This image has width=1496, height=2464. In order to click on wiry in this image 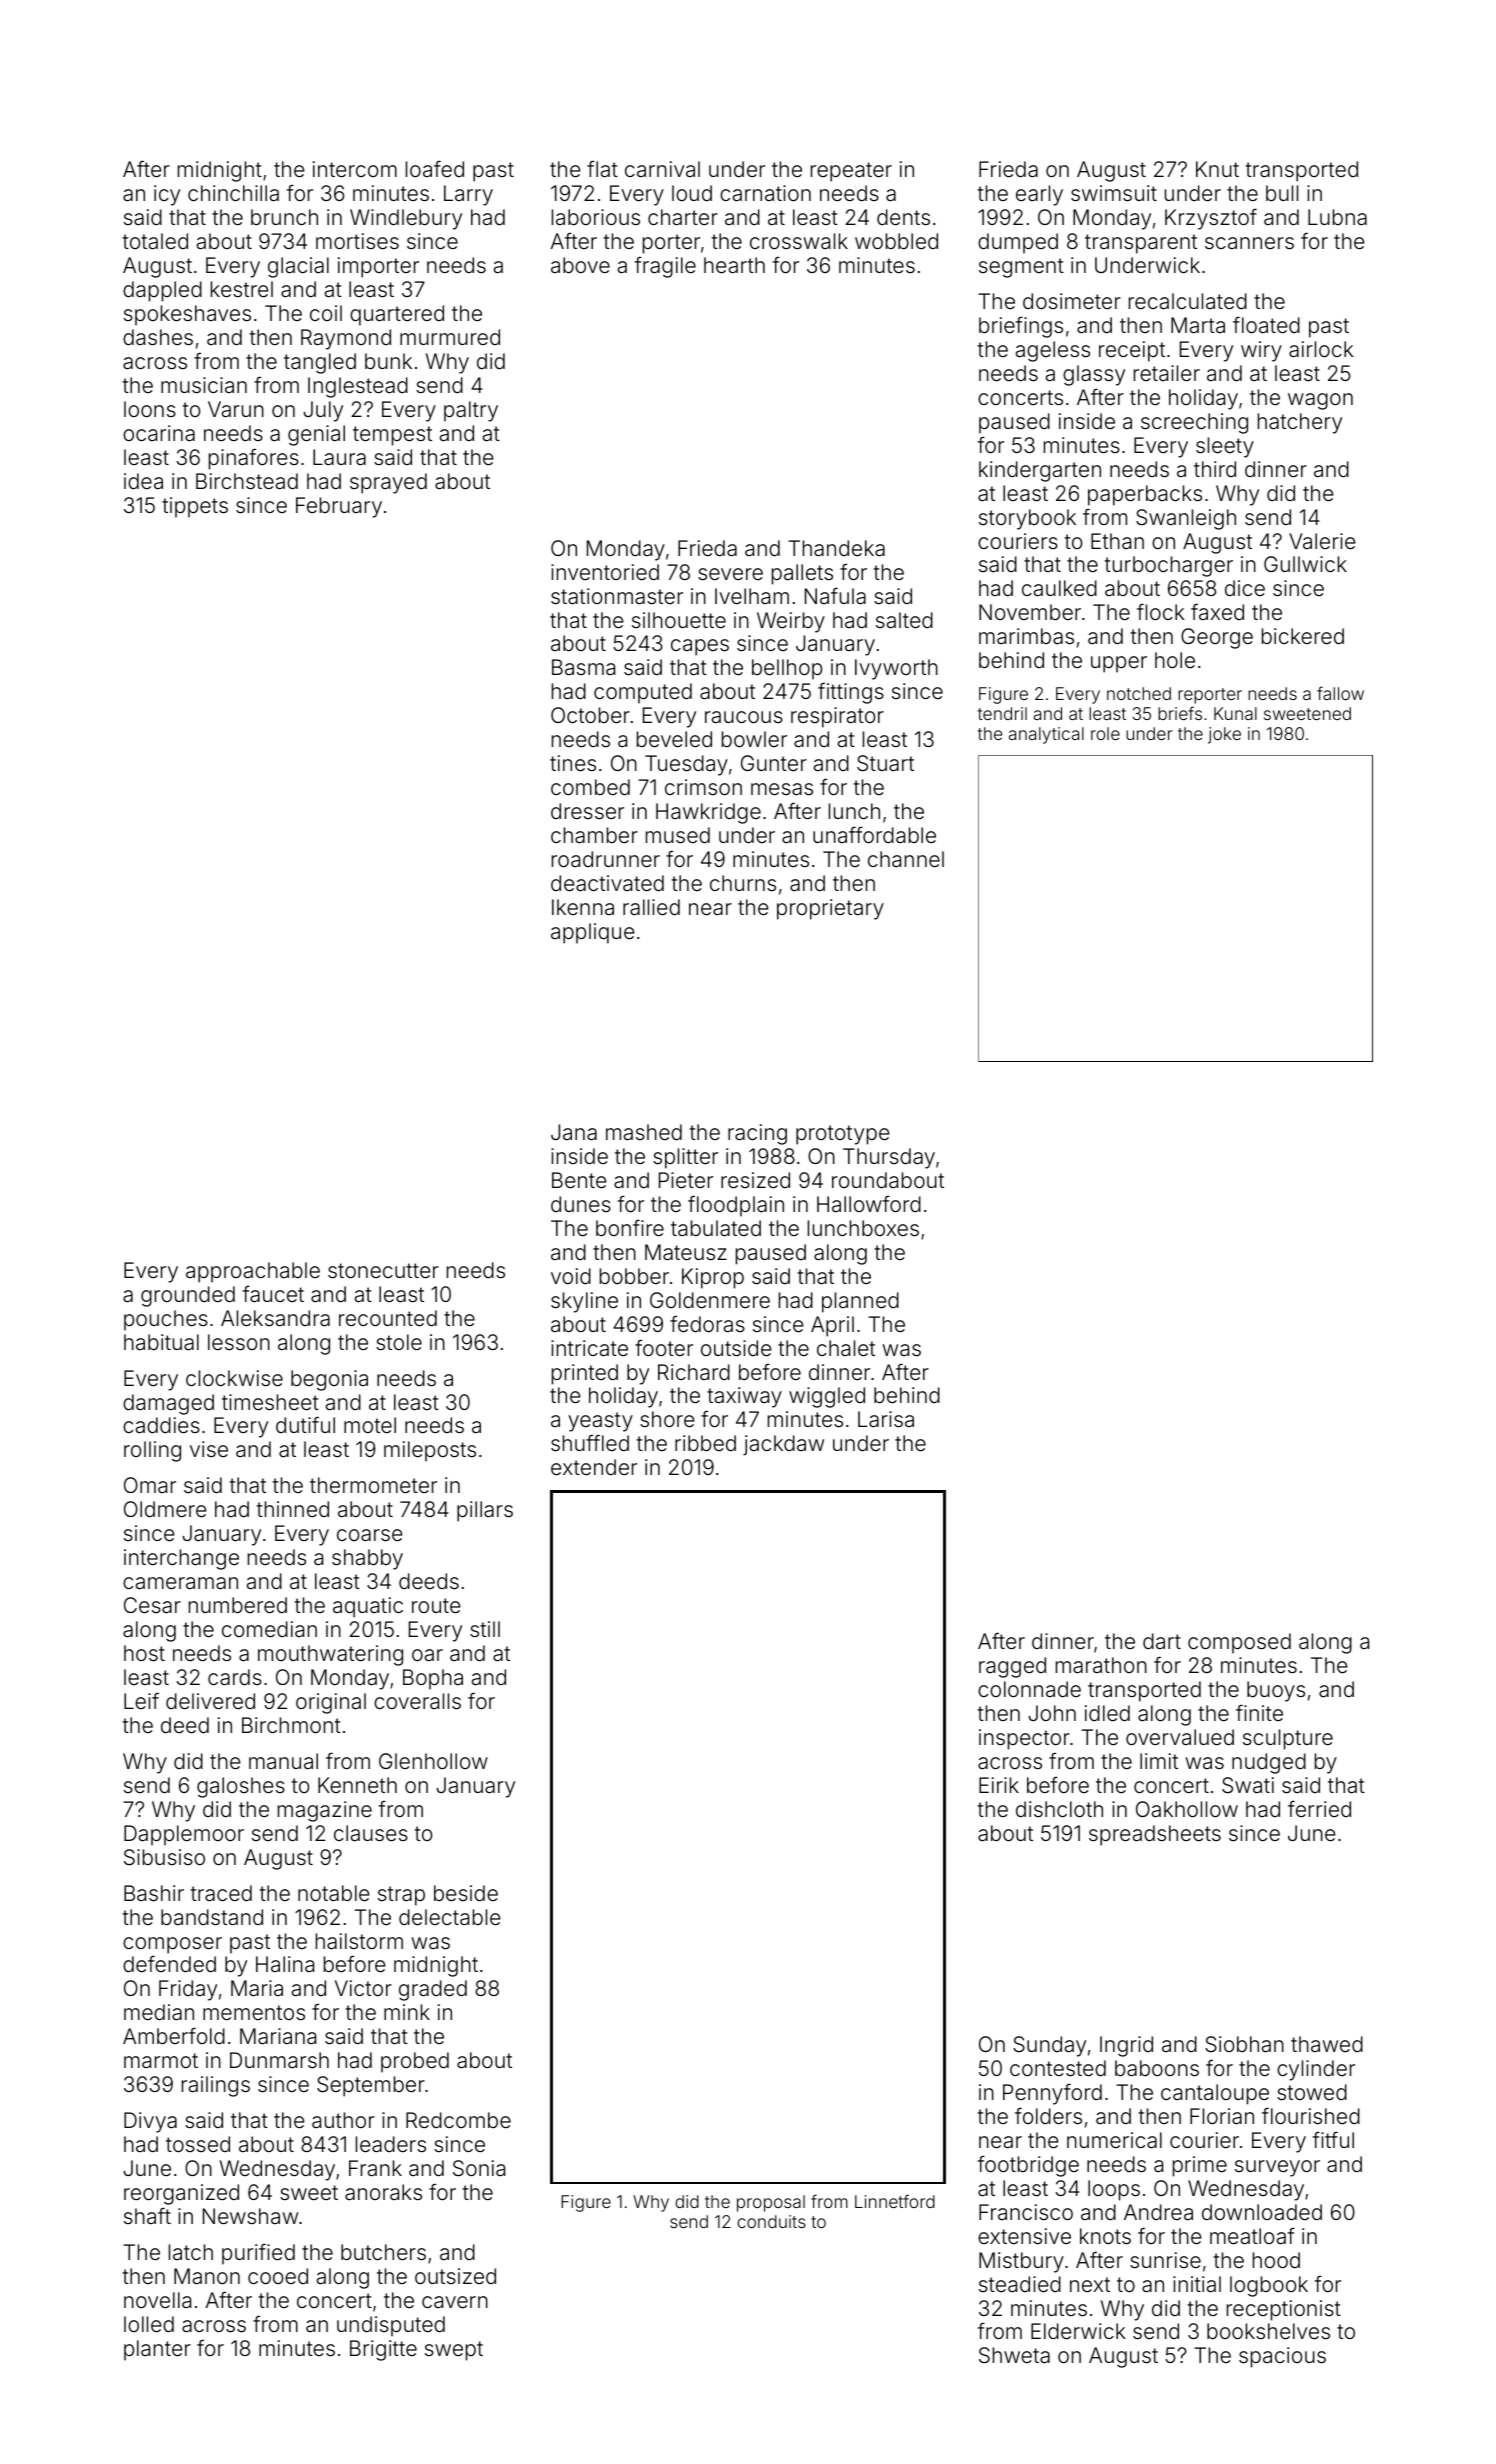, I will do `click(1261, 351)`.
